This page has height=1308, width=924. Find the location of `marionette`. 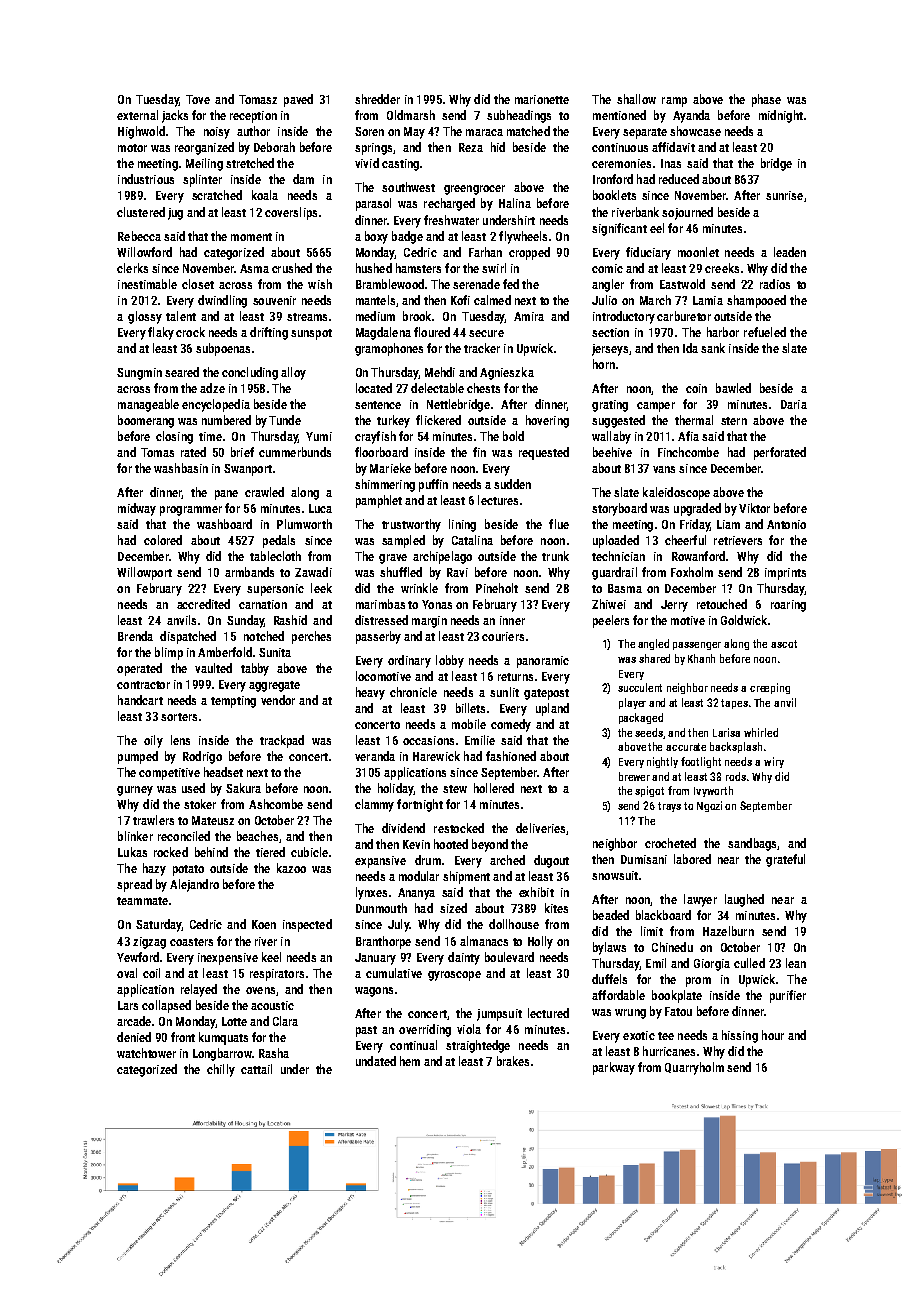

marionette is located at coordinates (542, 99).
